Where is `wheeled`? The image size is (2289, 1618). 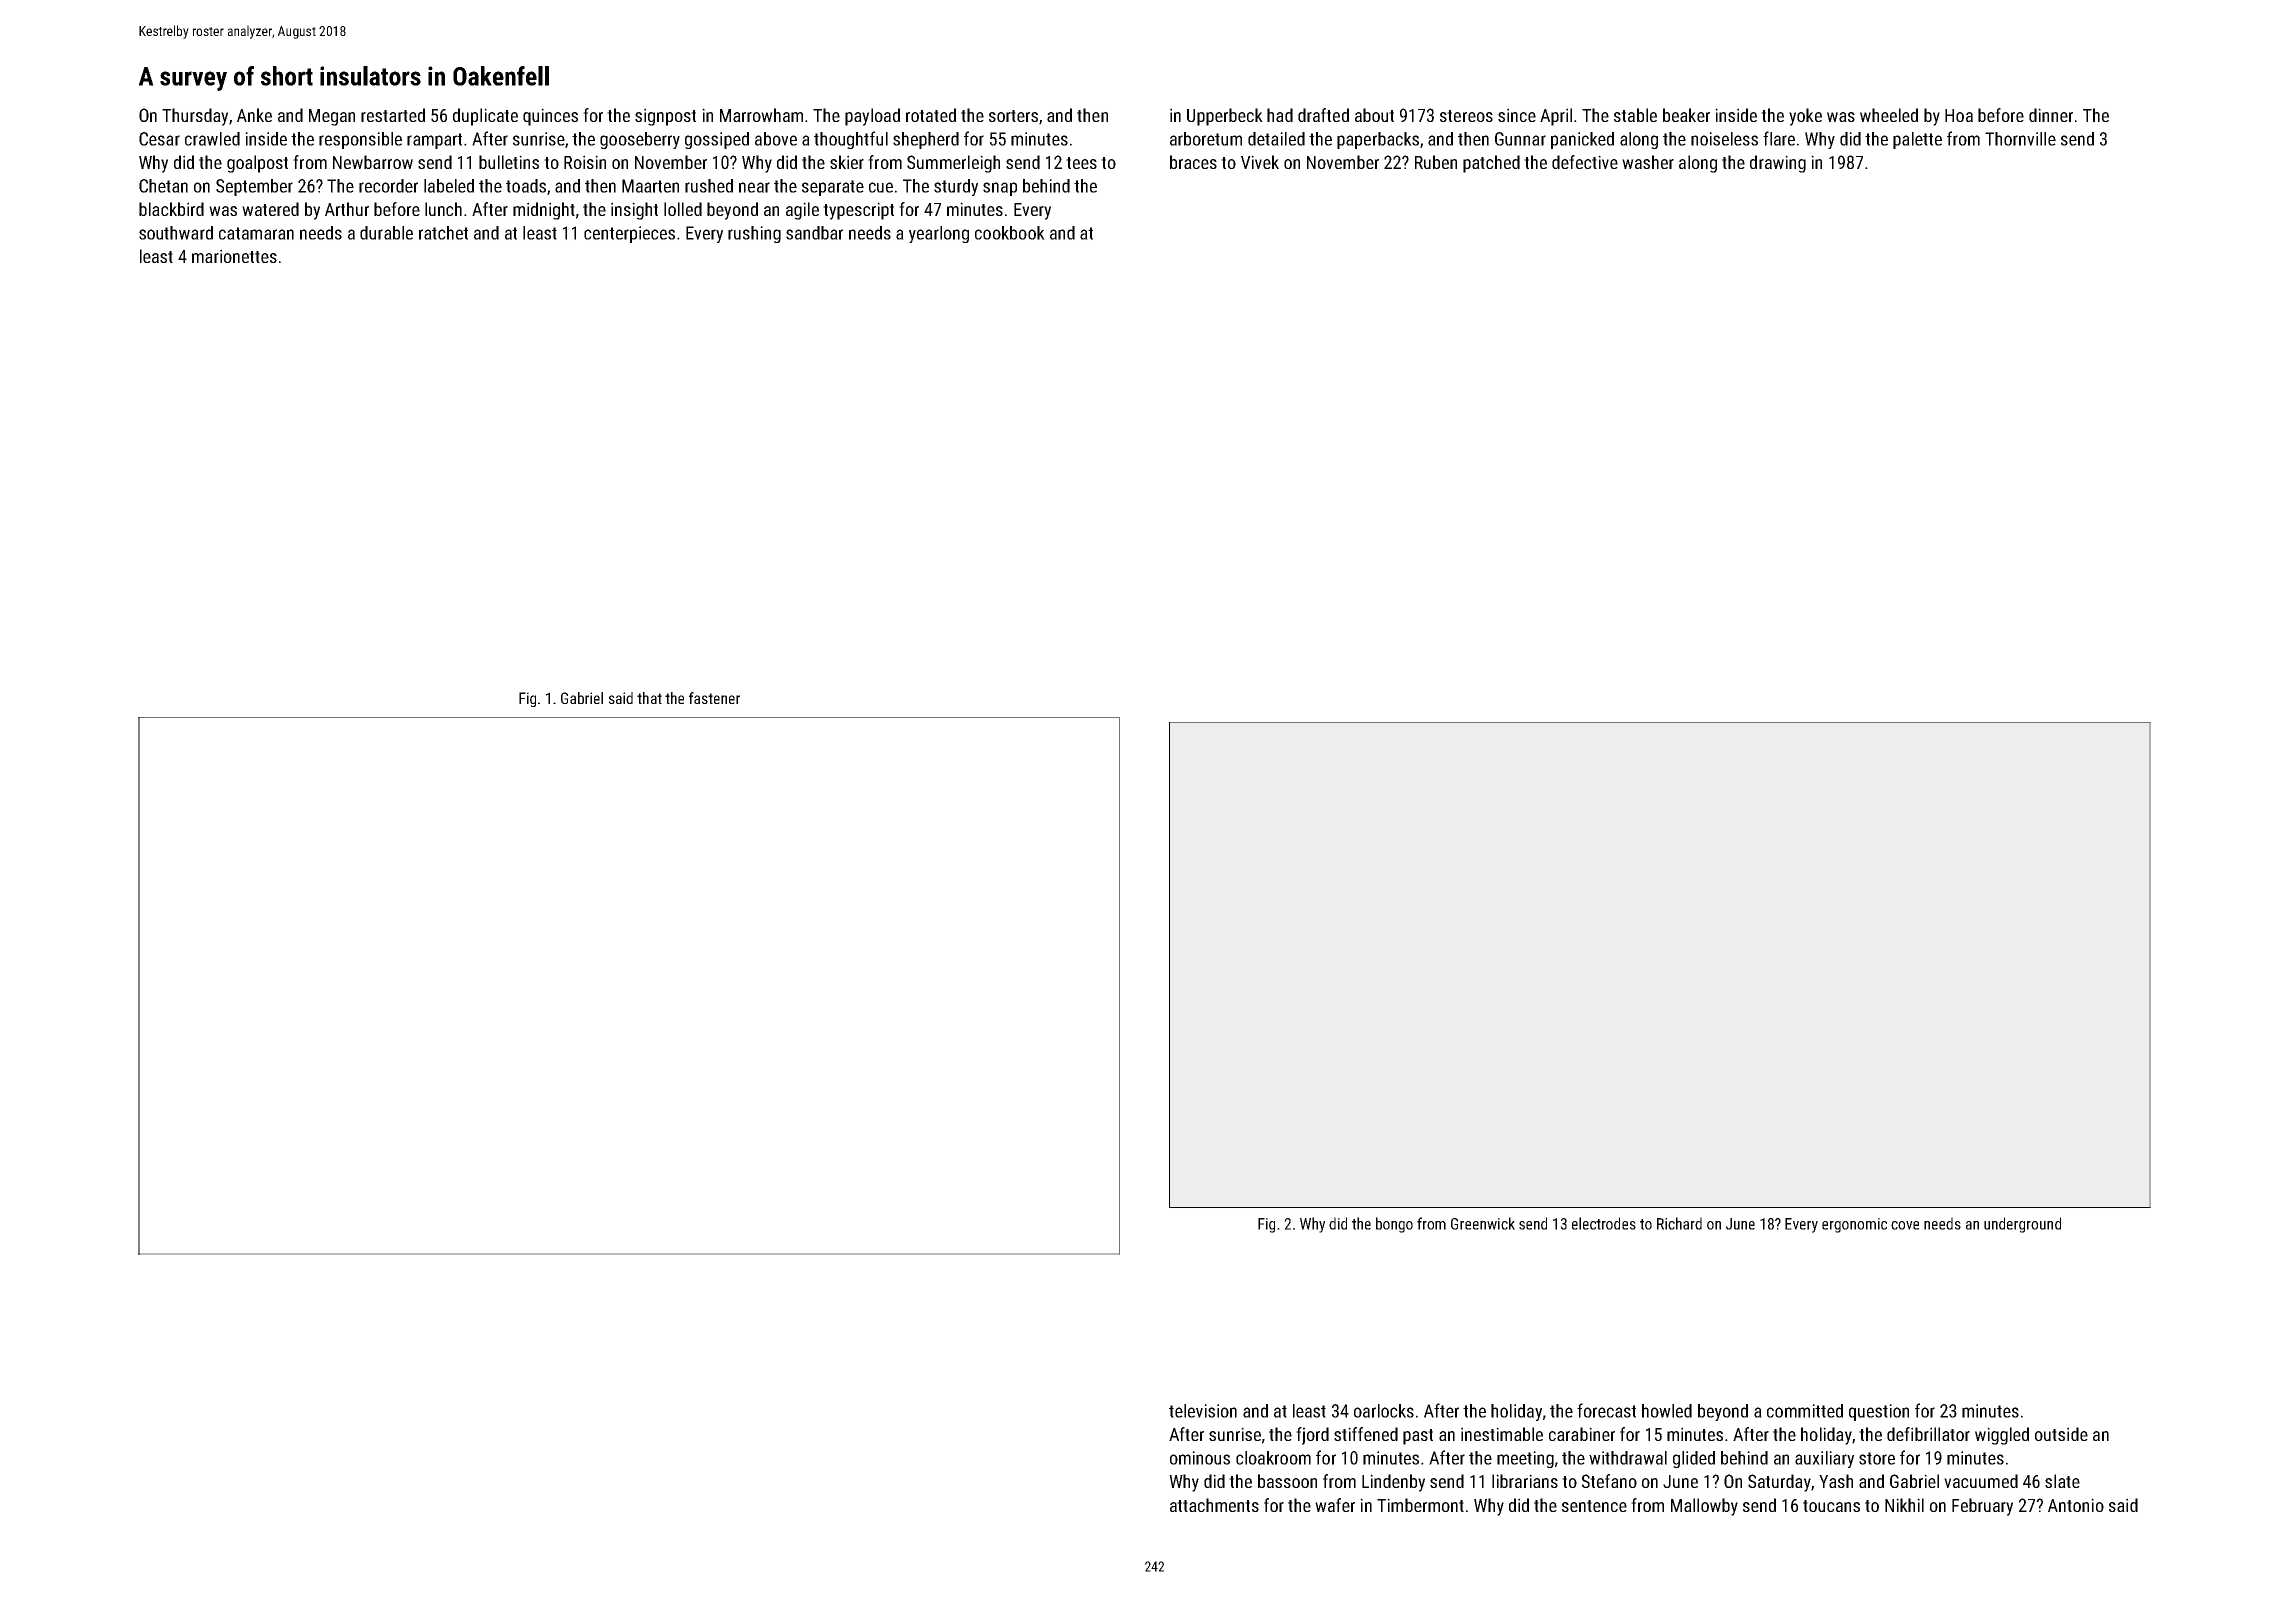
wheeled is located at coordinates (1889, 115).
